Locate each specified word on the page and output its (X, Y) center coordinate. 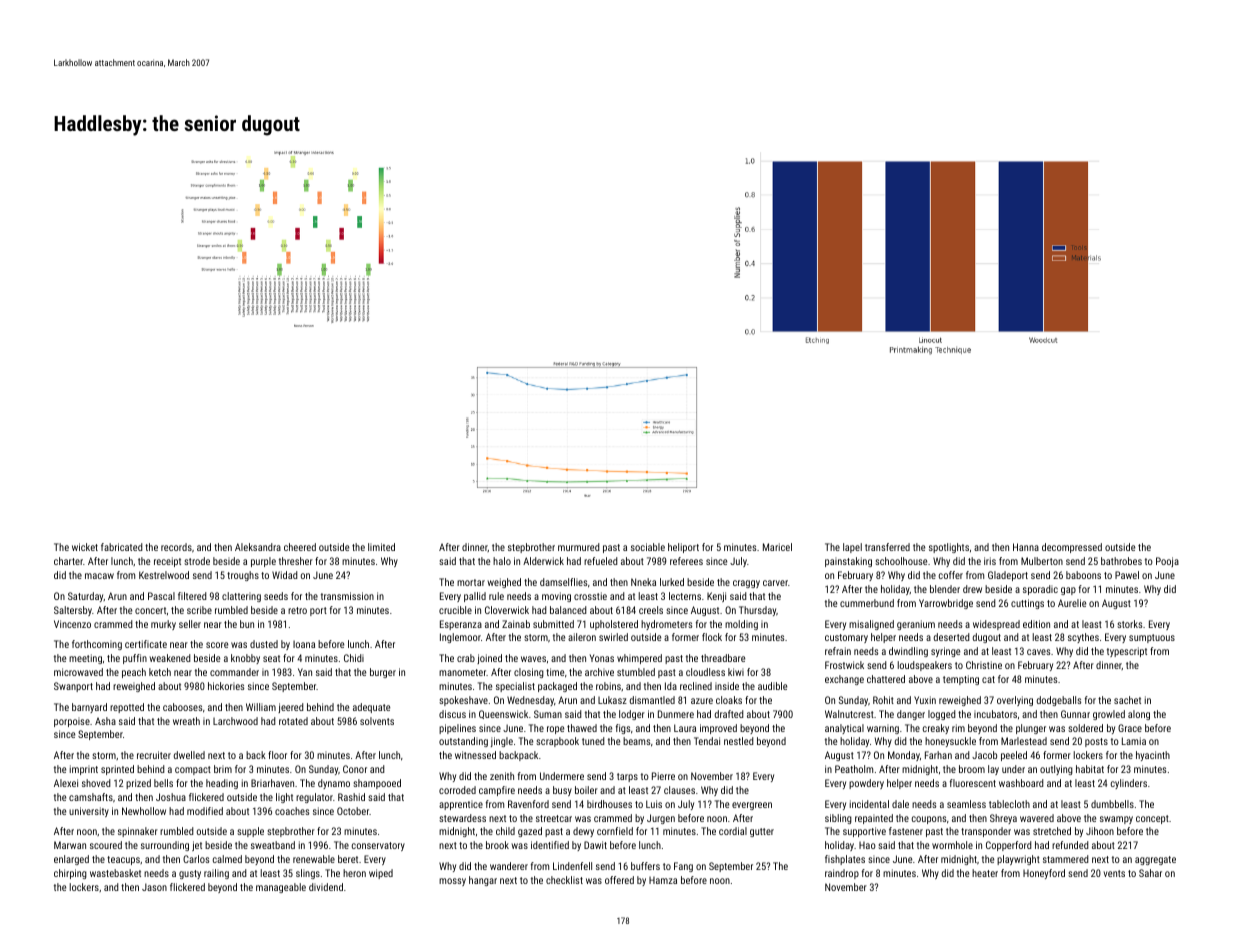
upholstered (614, 625)
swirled (613, 637)
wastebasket (115, 873)
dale (900, 804)
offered (619, 880)
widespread (996, 625)
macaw (99, 576)
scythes (1083, 638)
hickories (226, 686)
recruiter (154, 755)
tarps (627, 777)
